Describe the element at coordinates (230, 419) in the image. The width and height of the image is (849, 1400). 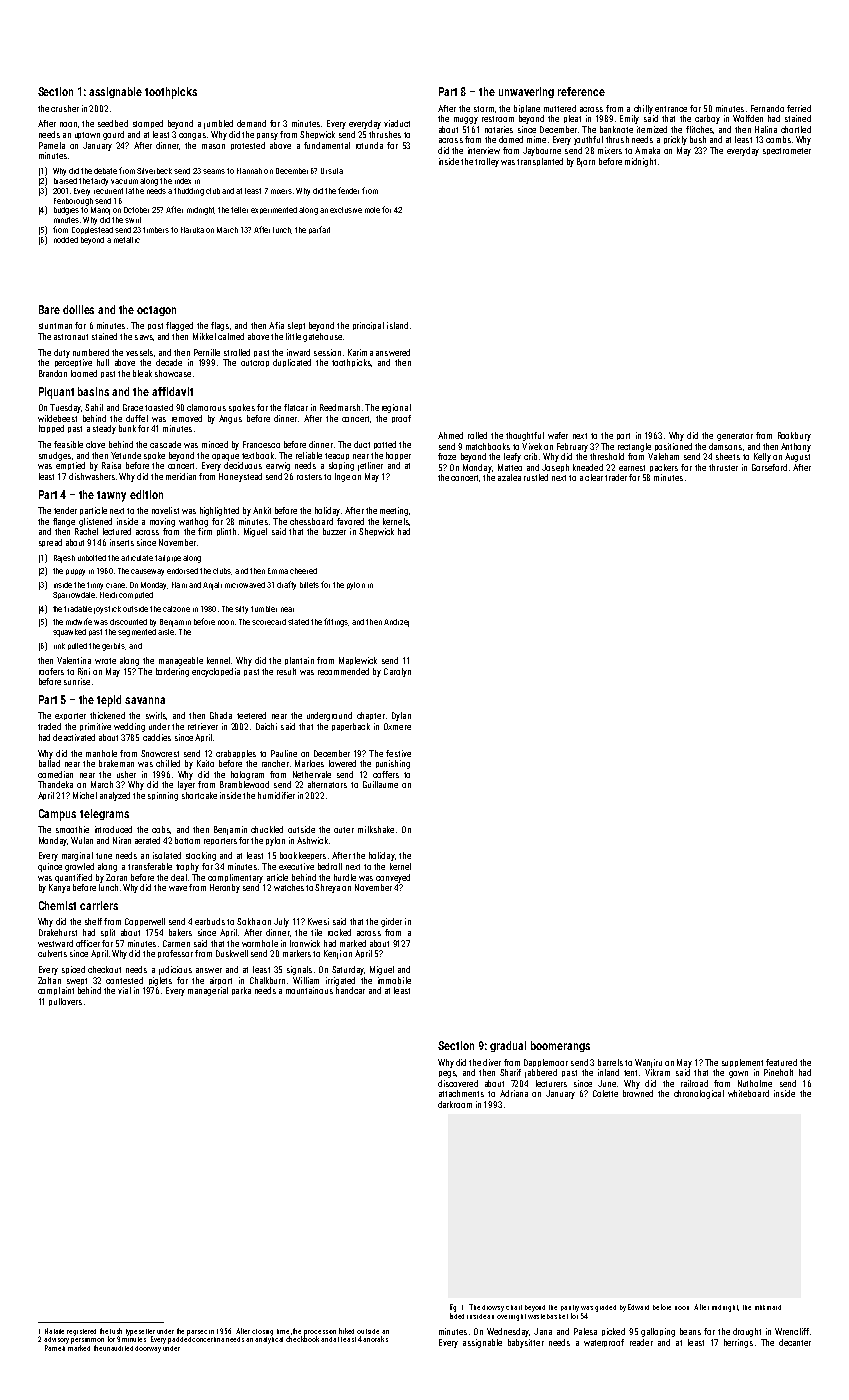
I see `Angus` at that location.
